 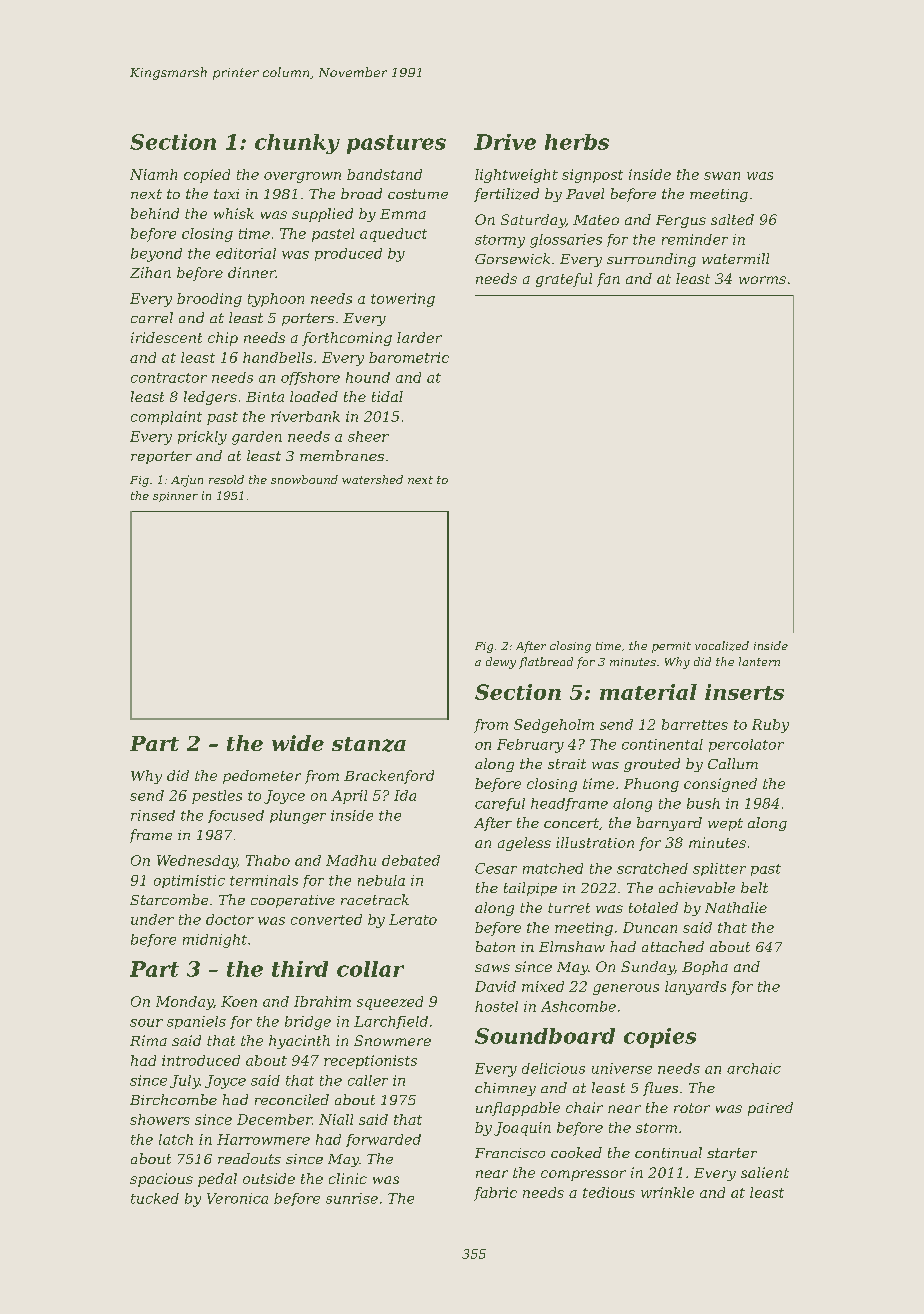 I want to click on forwarded, so click(x=383, y=1140).
